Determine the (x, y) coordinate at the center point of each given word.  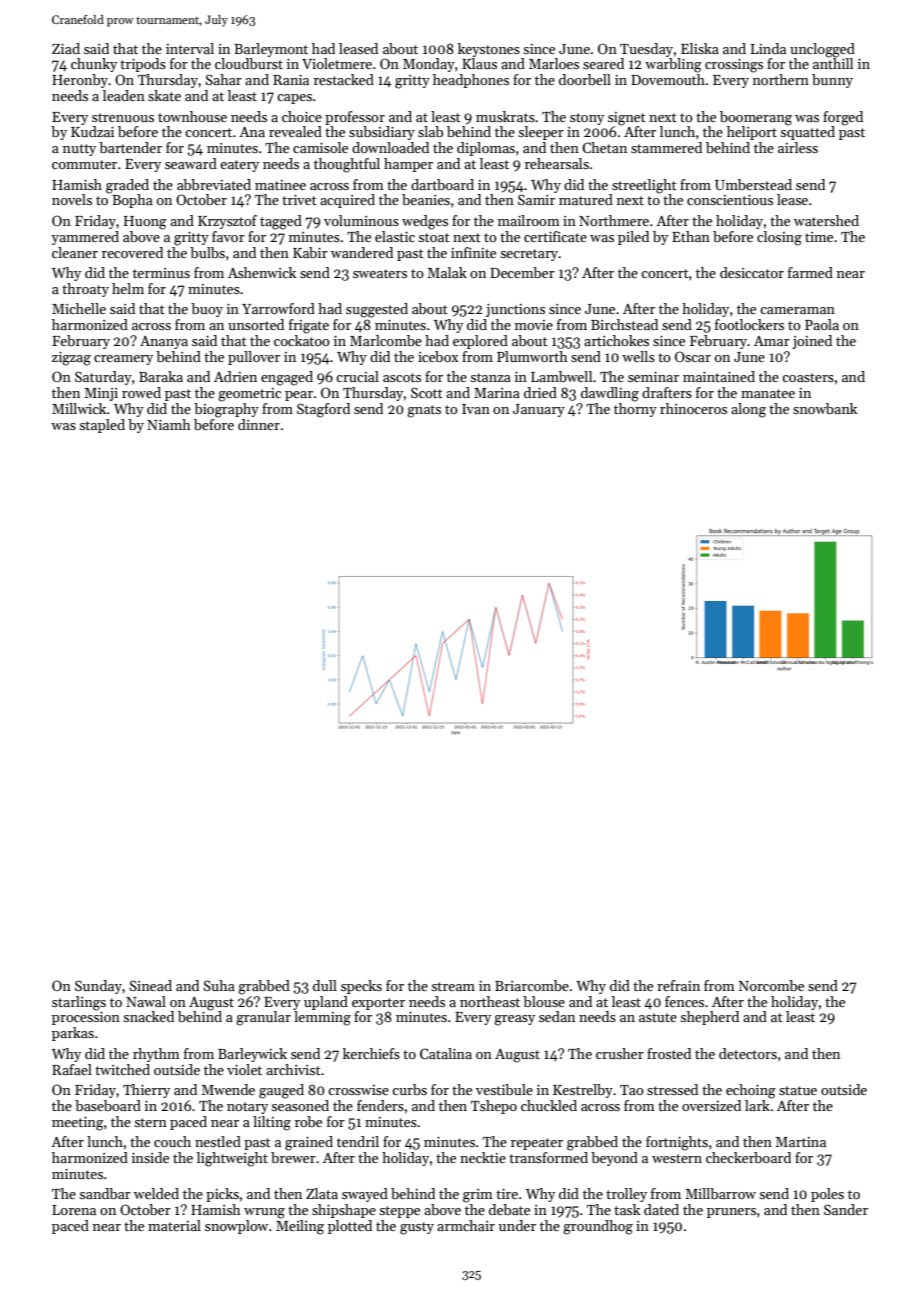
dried (540, 392)
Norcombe (771, 985)
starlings (79, 1003)
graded (127, 186)
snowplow (236, 1227)
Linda (768, 48)
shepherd (710, 1018)
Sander (846, 1209)
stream (453, 986)
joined (812, 342)
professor (355, 118)
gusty (417, 1228)
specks (361, 987)
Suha (219, 985)
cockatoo (302, 340)
